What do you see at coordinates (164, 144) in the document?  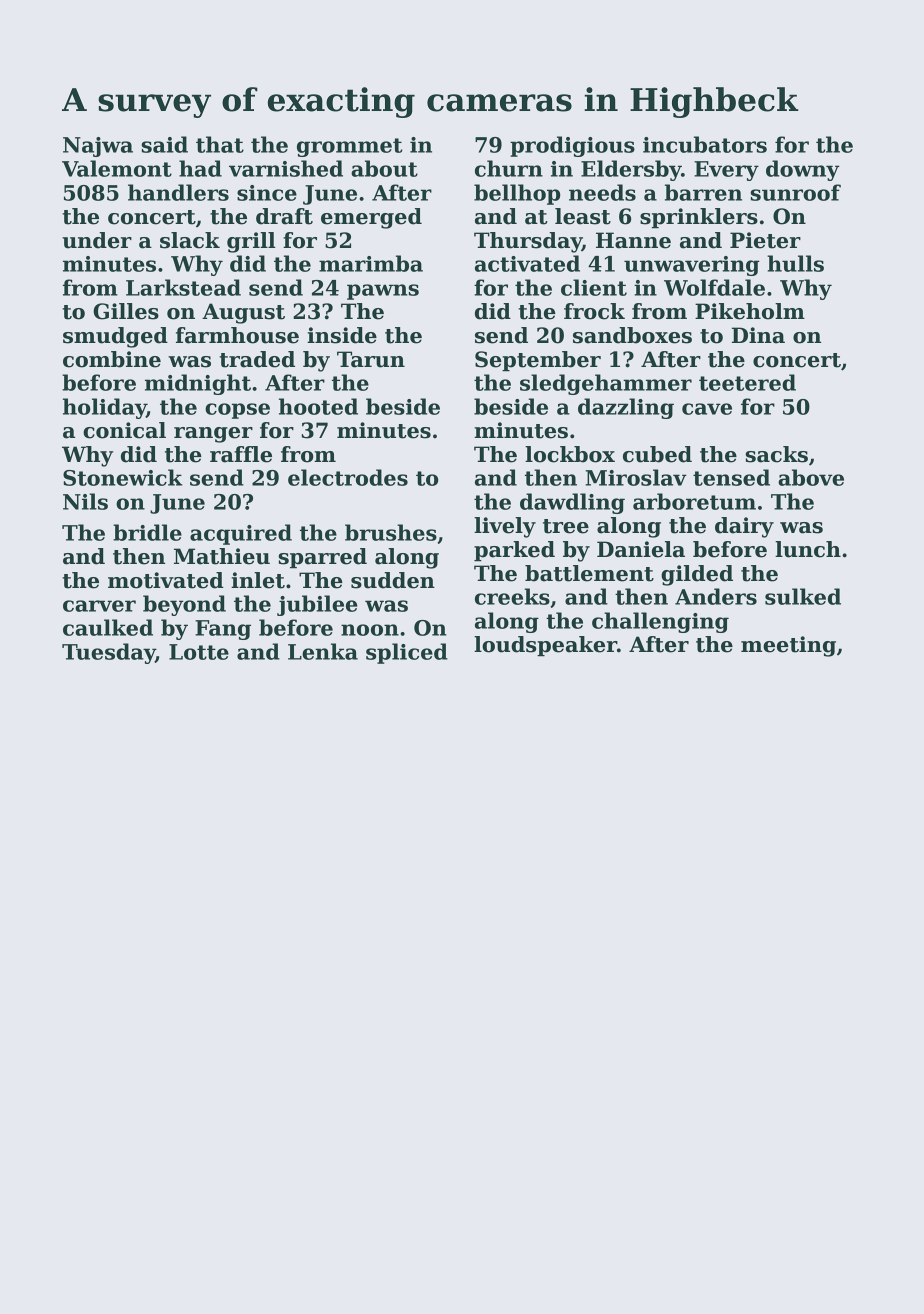 I see `said` at bounding box center [164, 144].
